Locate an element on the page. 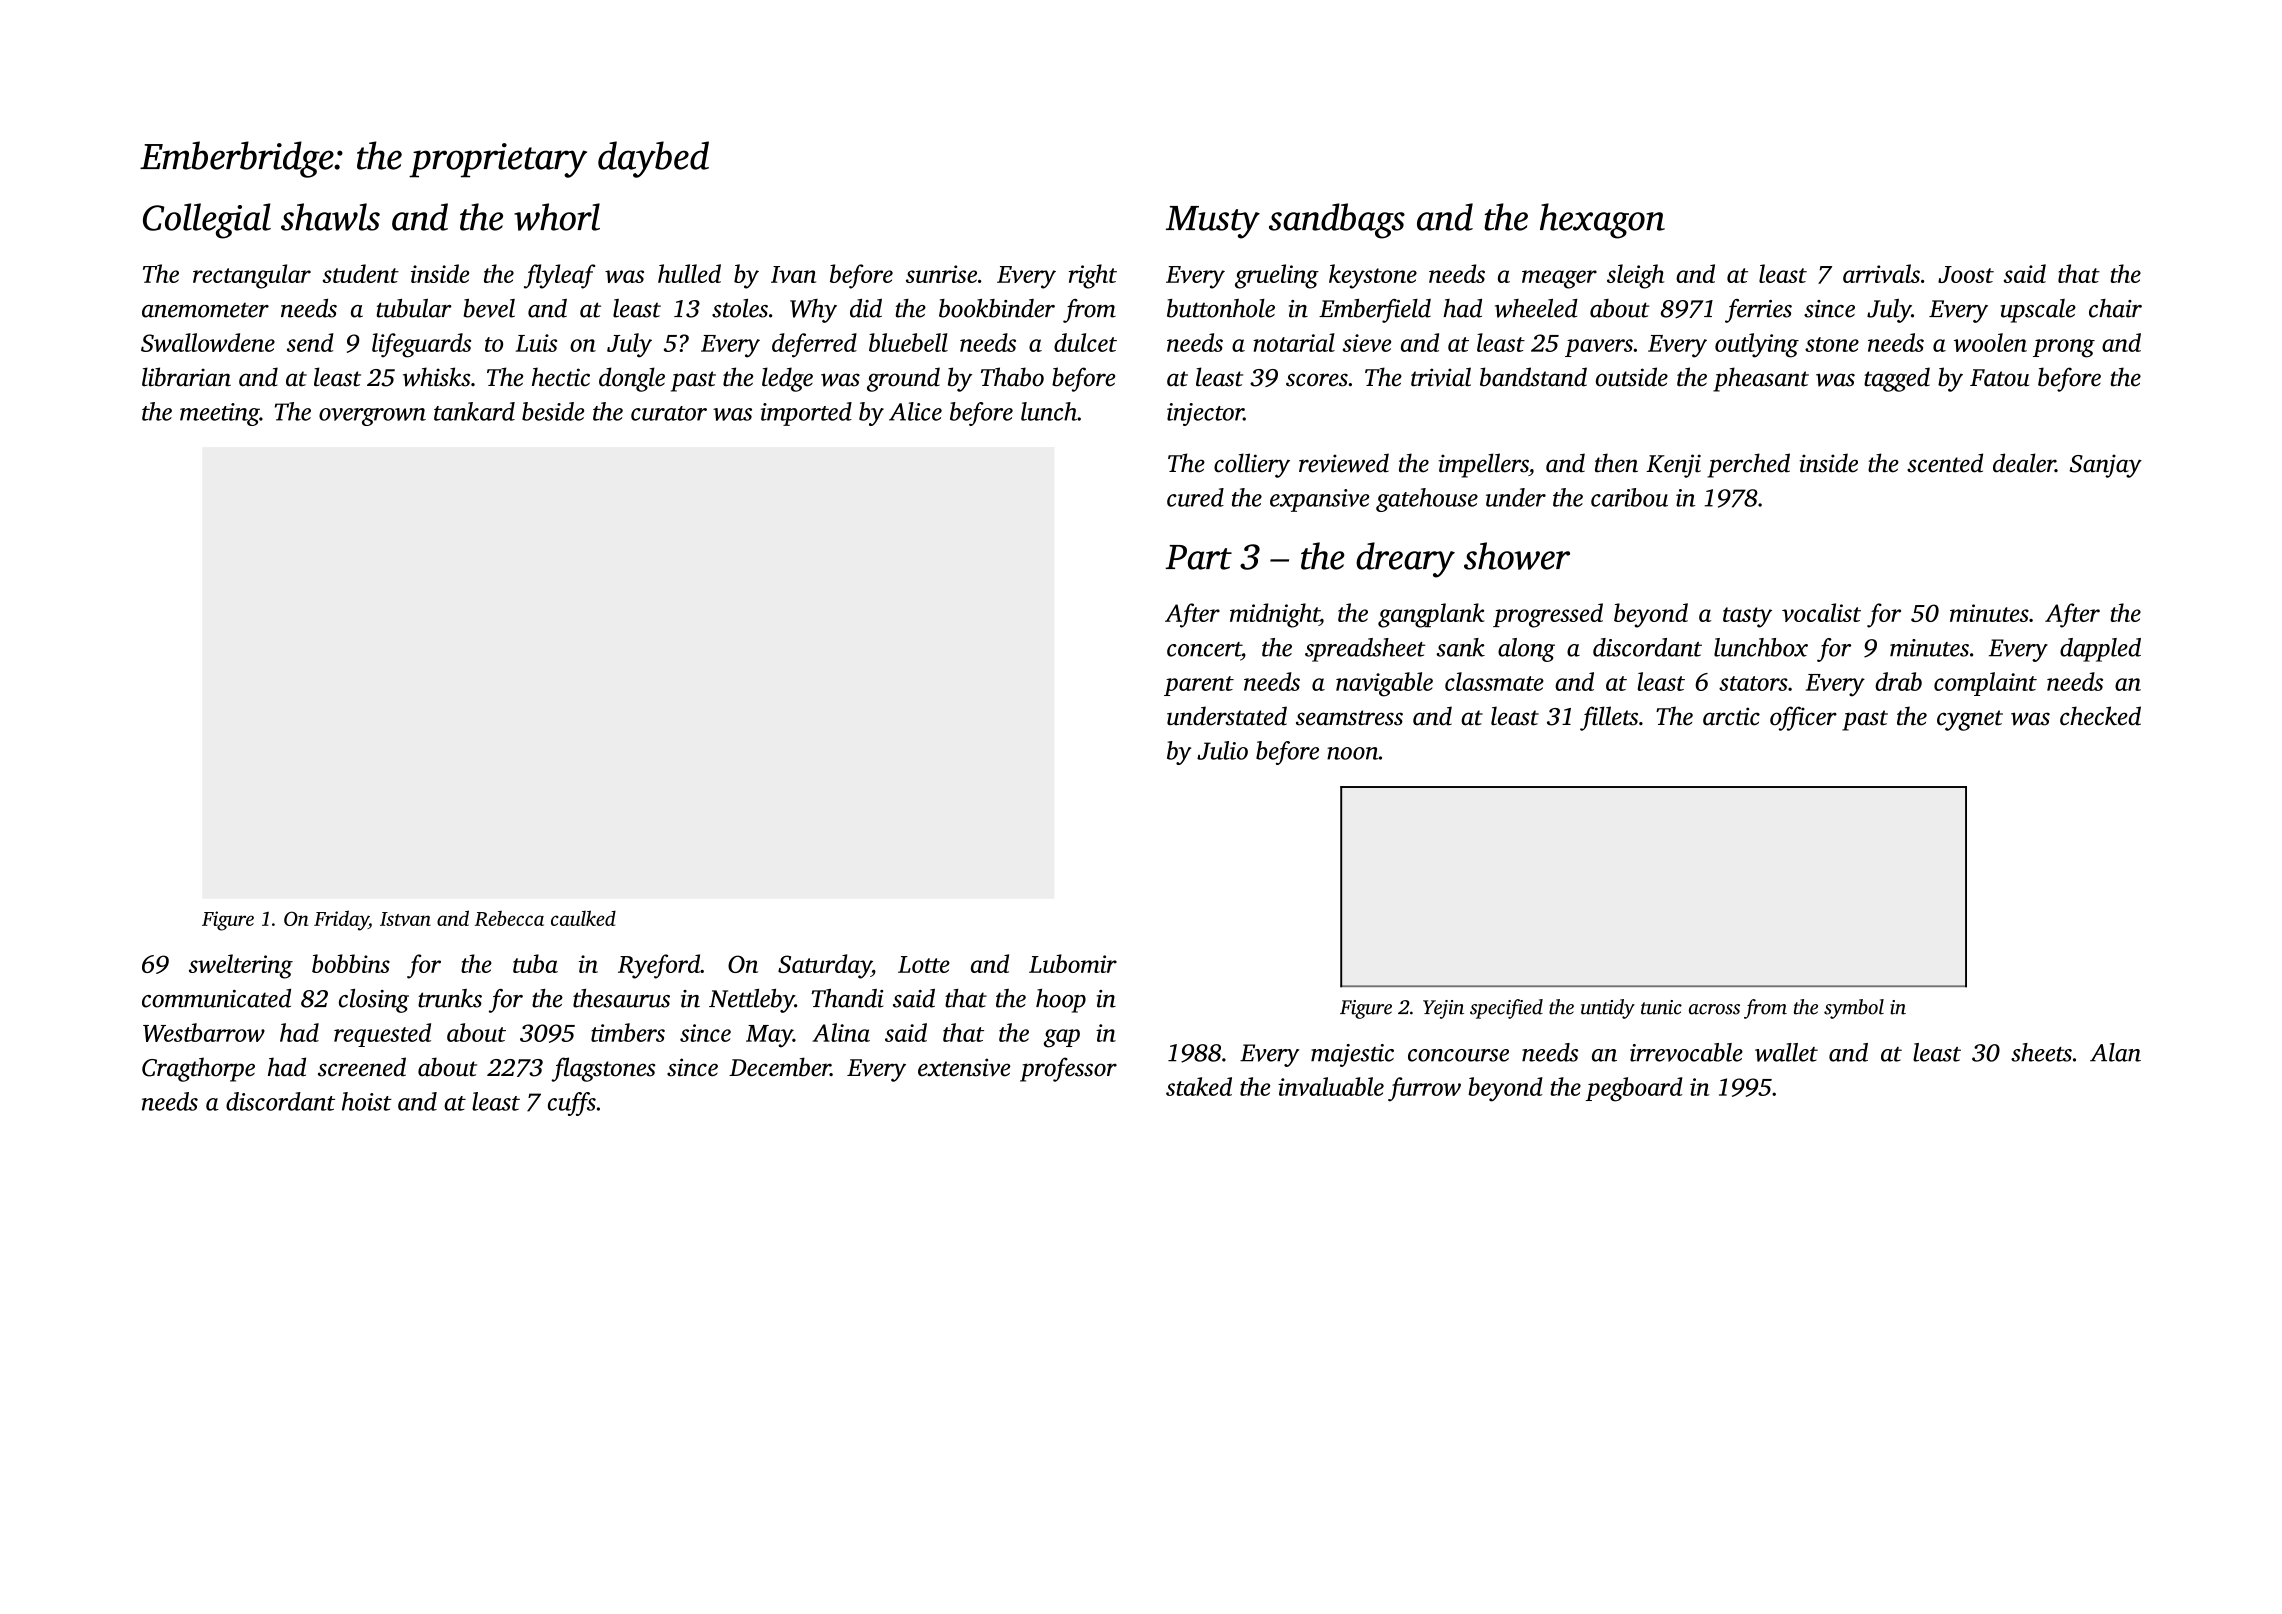  staked is located at coordinates (1199, 1086).
